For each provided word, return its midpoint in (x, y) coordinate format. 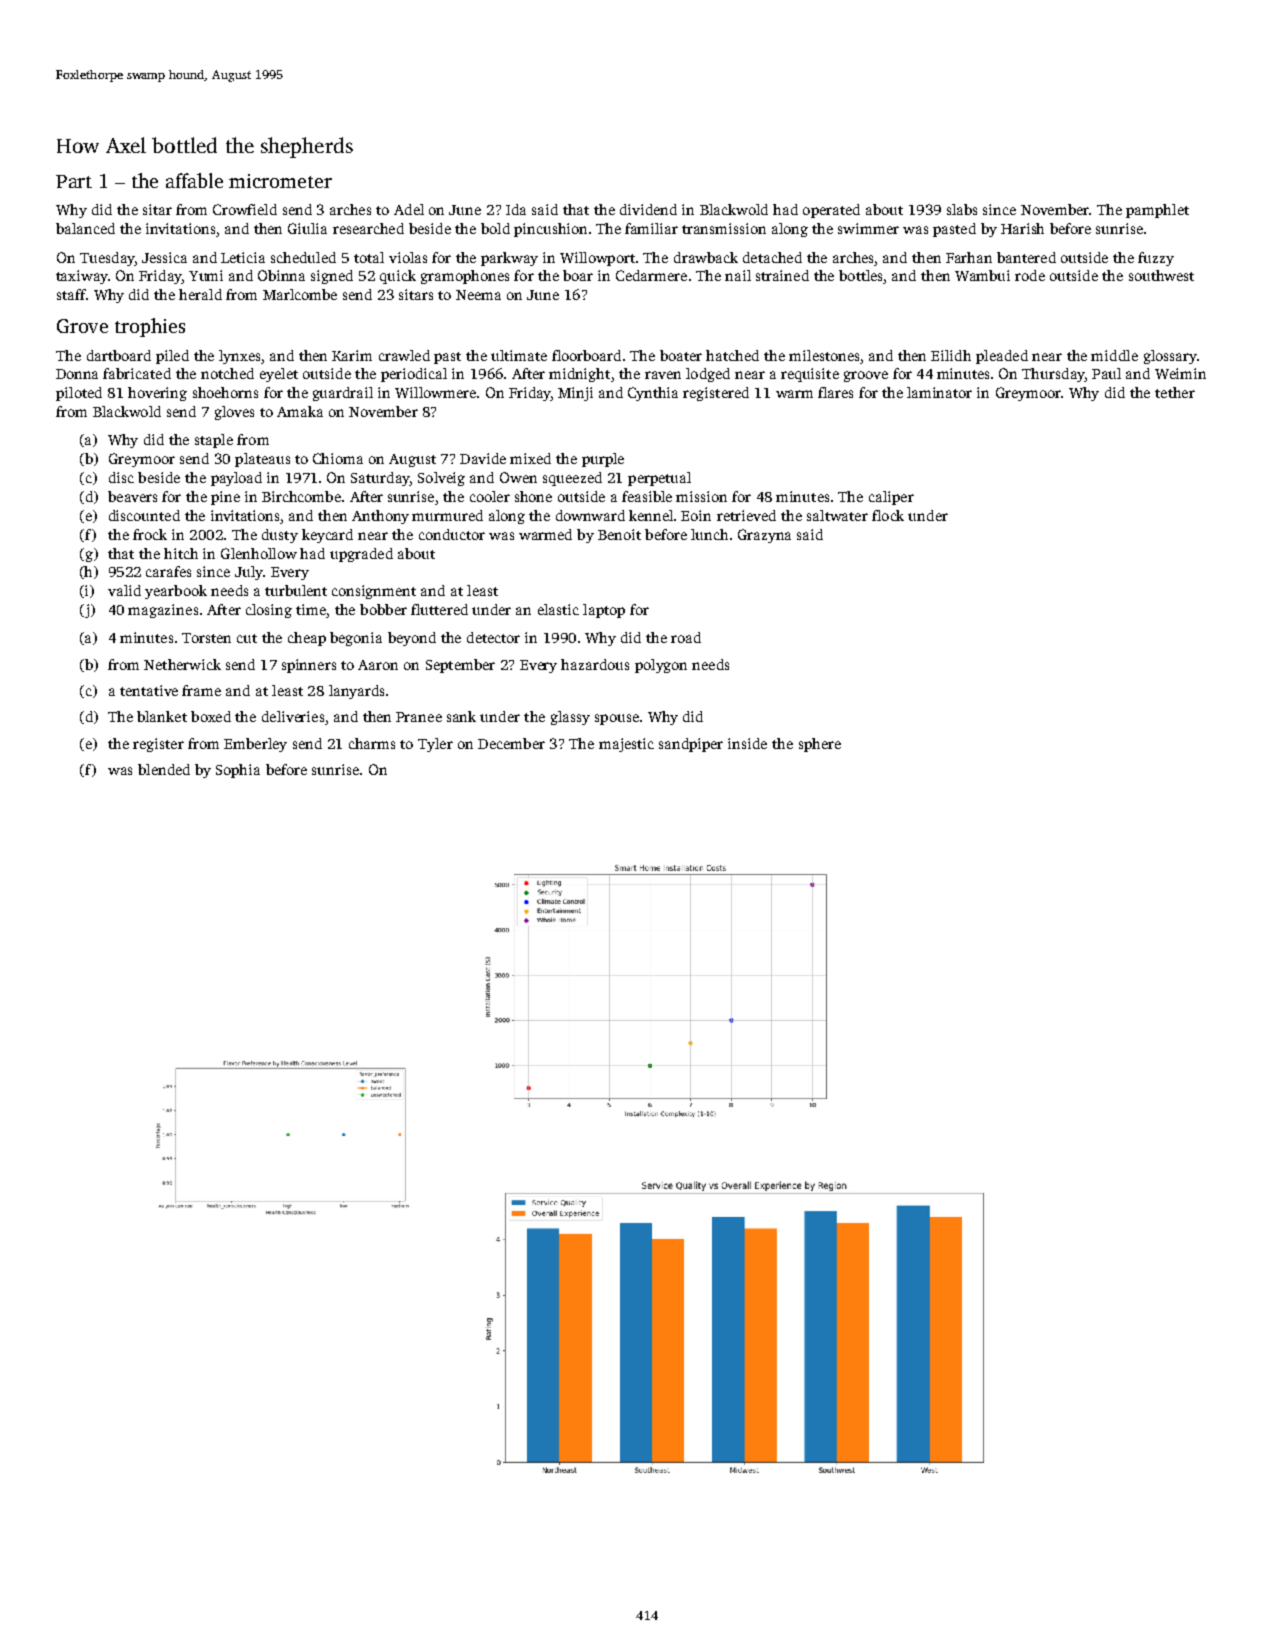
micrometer (280, 181)
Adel (409, 209)
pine (225, 498)
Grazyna (764, 536)
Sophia (238, 771)
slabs (962, 209)
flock (888, 515)
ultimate (519, 355)
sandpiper (691, 745)
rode (1030, 275)
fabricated (137, 373)
